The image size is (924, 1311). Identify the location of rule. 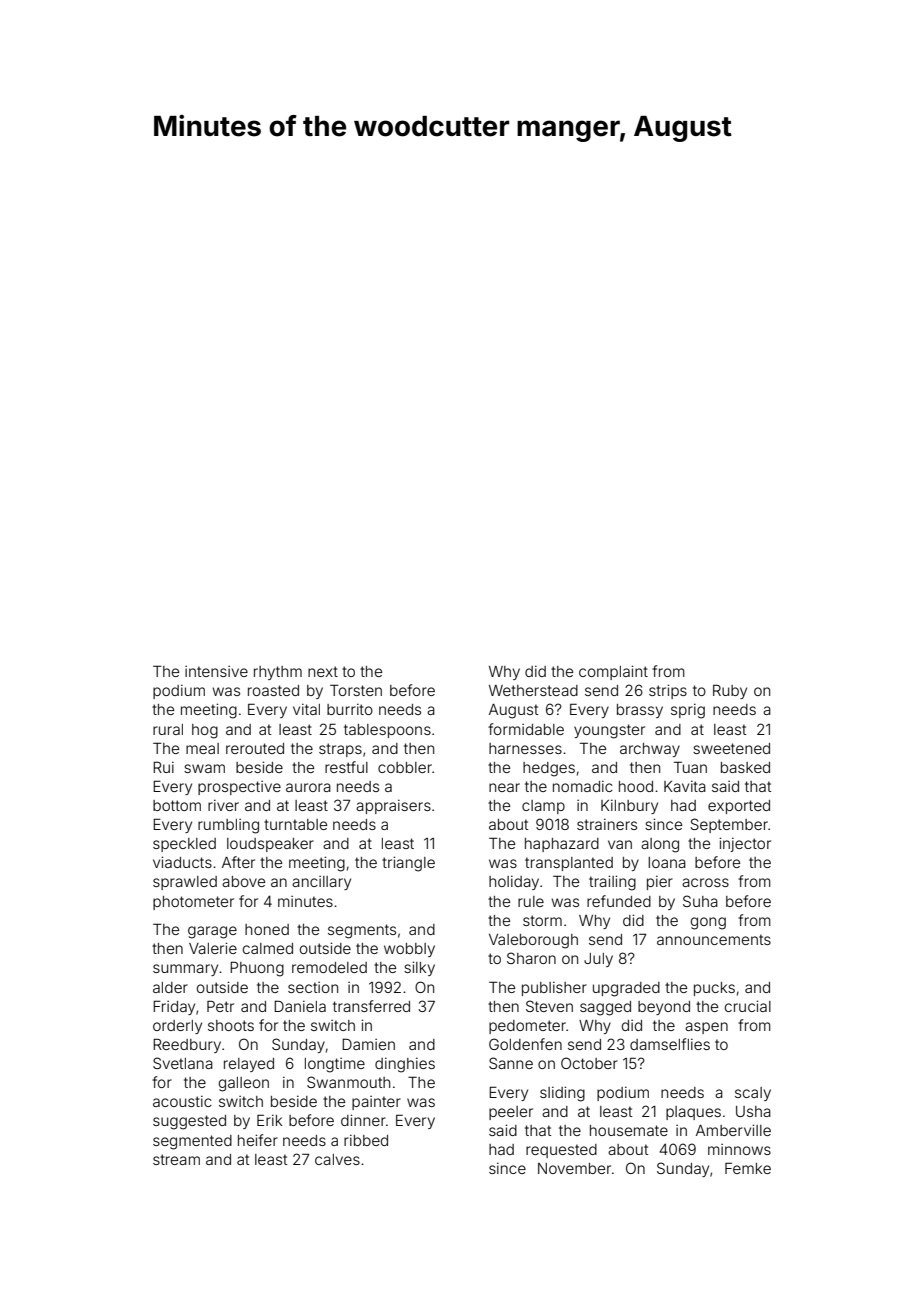
(531, 901).
